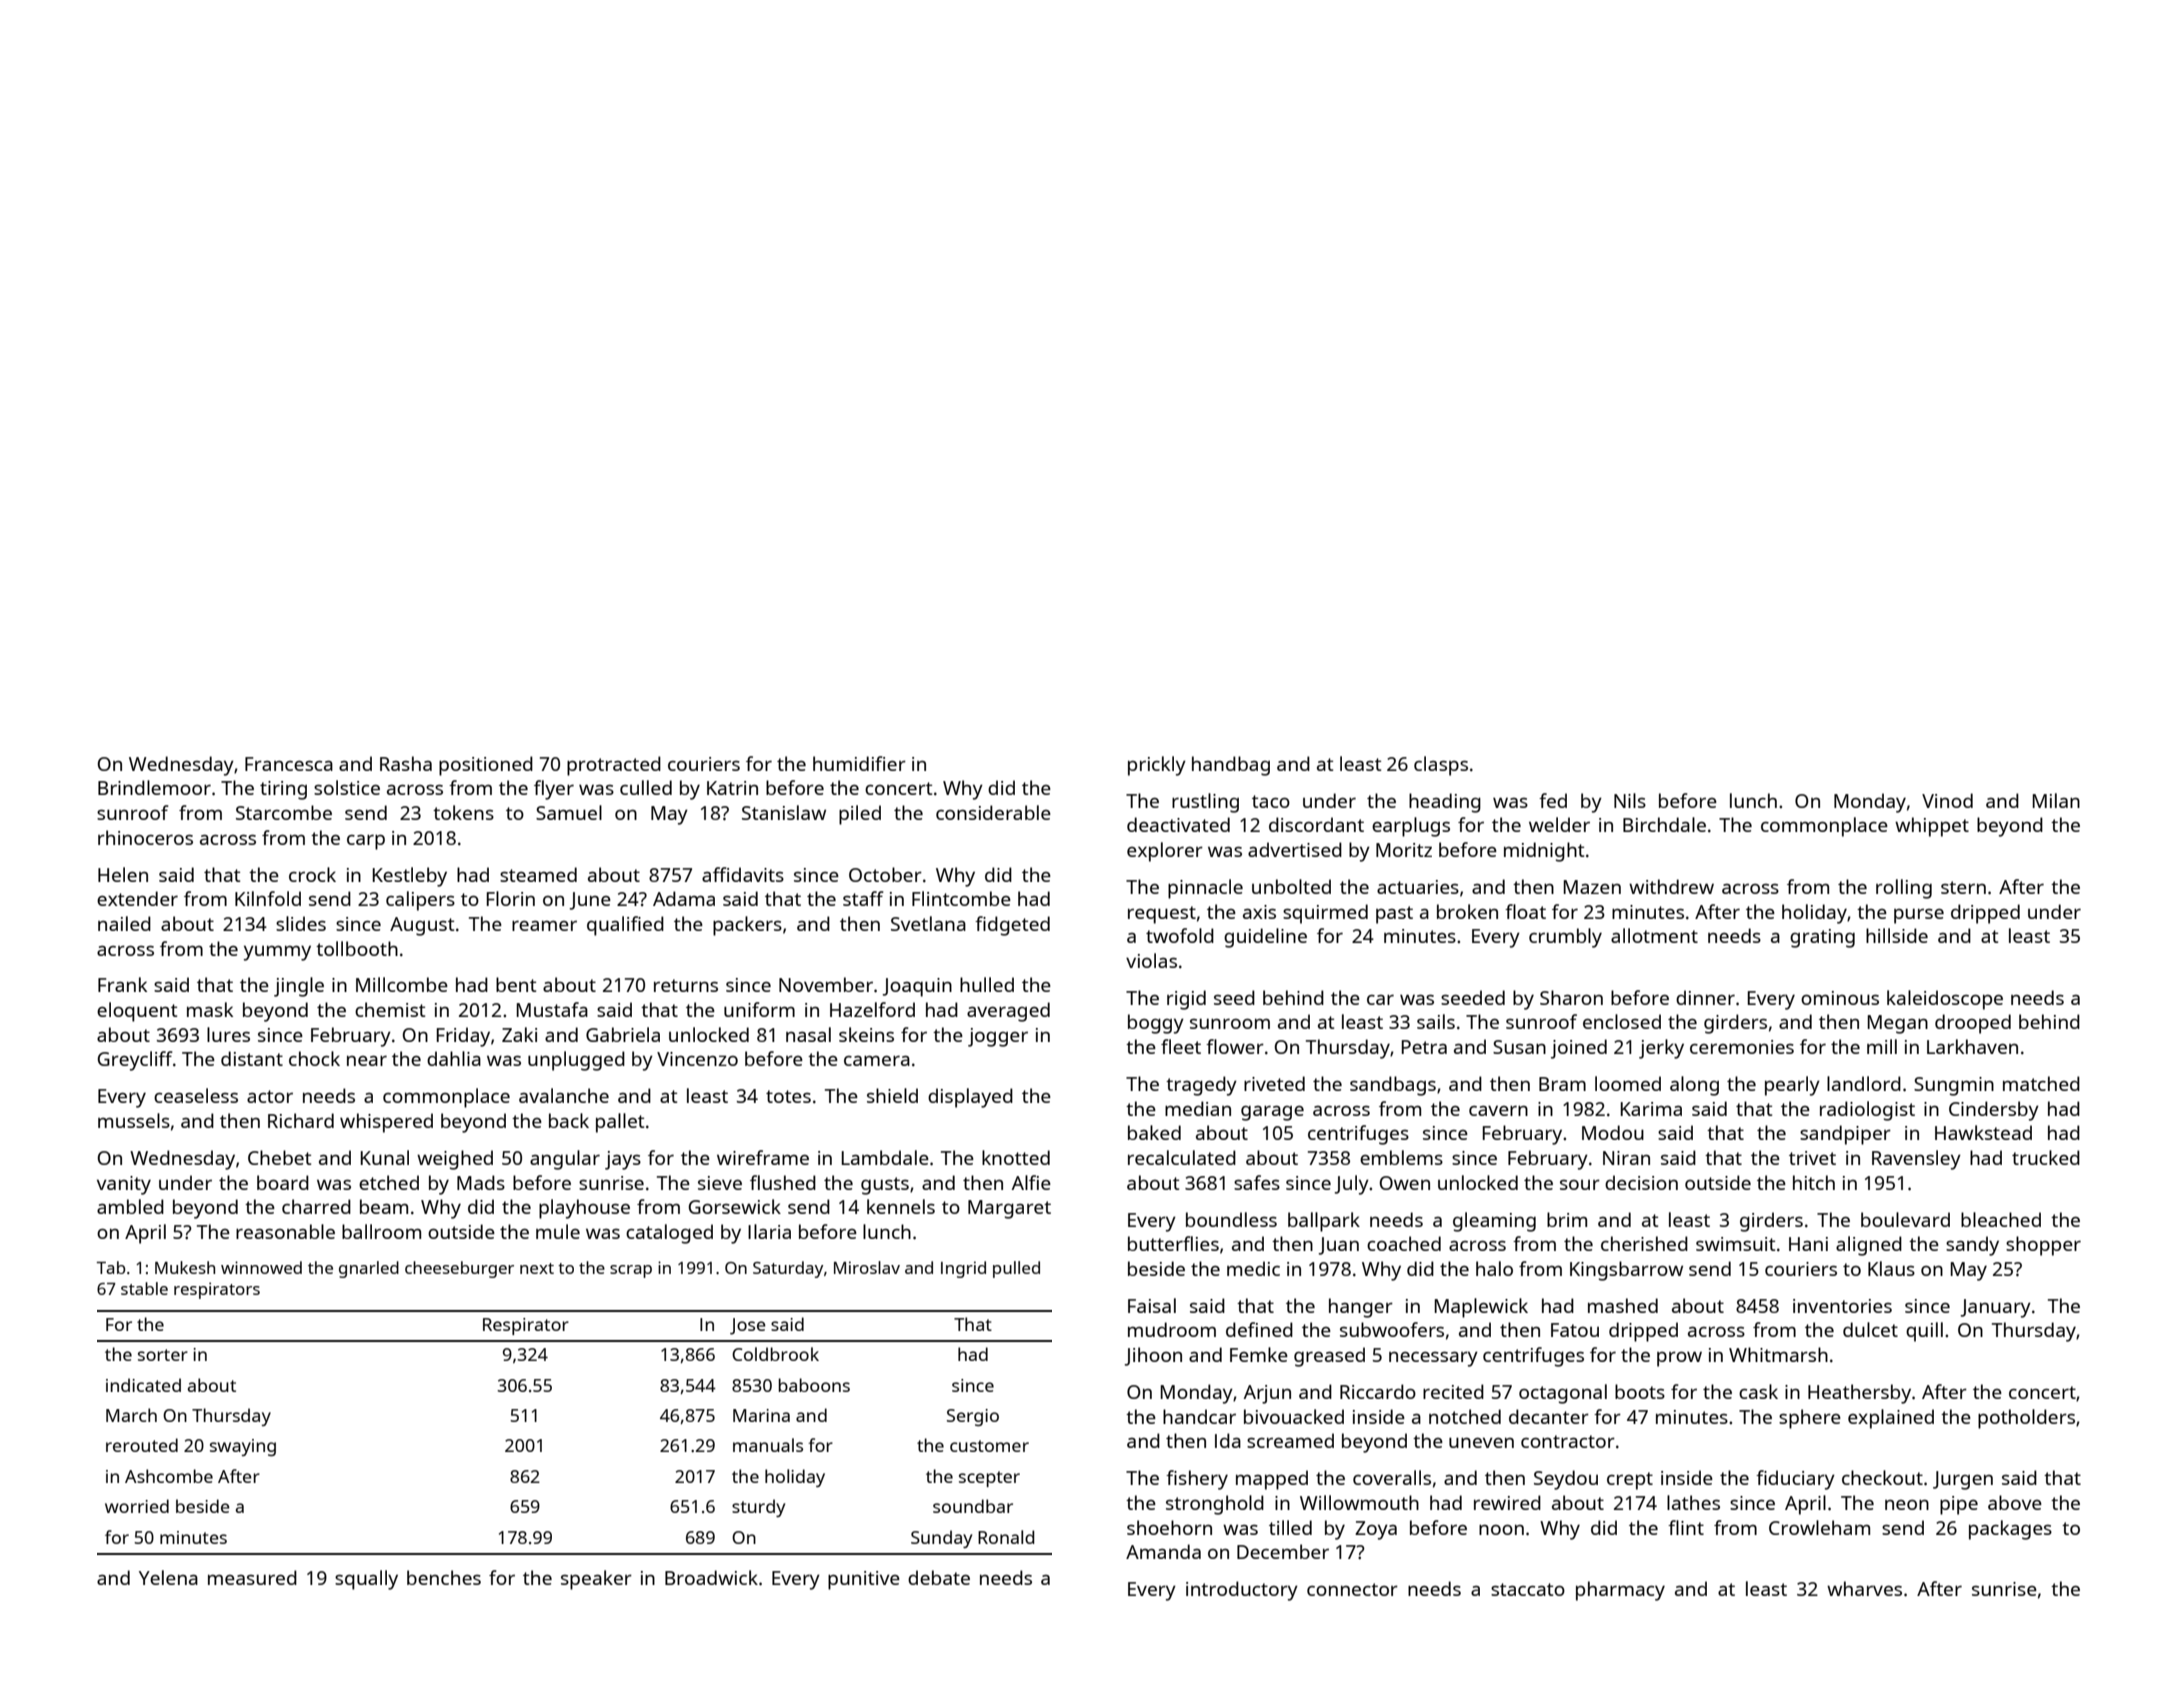  What do you see at coordinates (1242, 1591) in the screenshot?
I see `introductory` at bounding box center [1242, 1591].
